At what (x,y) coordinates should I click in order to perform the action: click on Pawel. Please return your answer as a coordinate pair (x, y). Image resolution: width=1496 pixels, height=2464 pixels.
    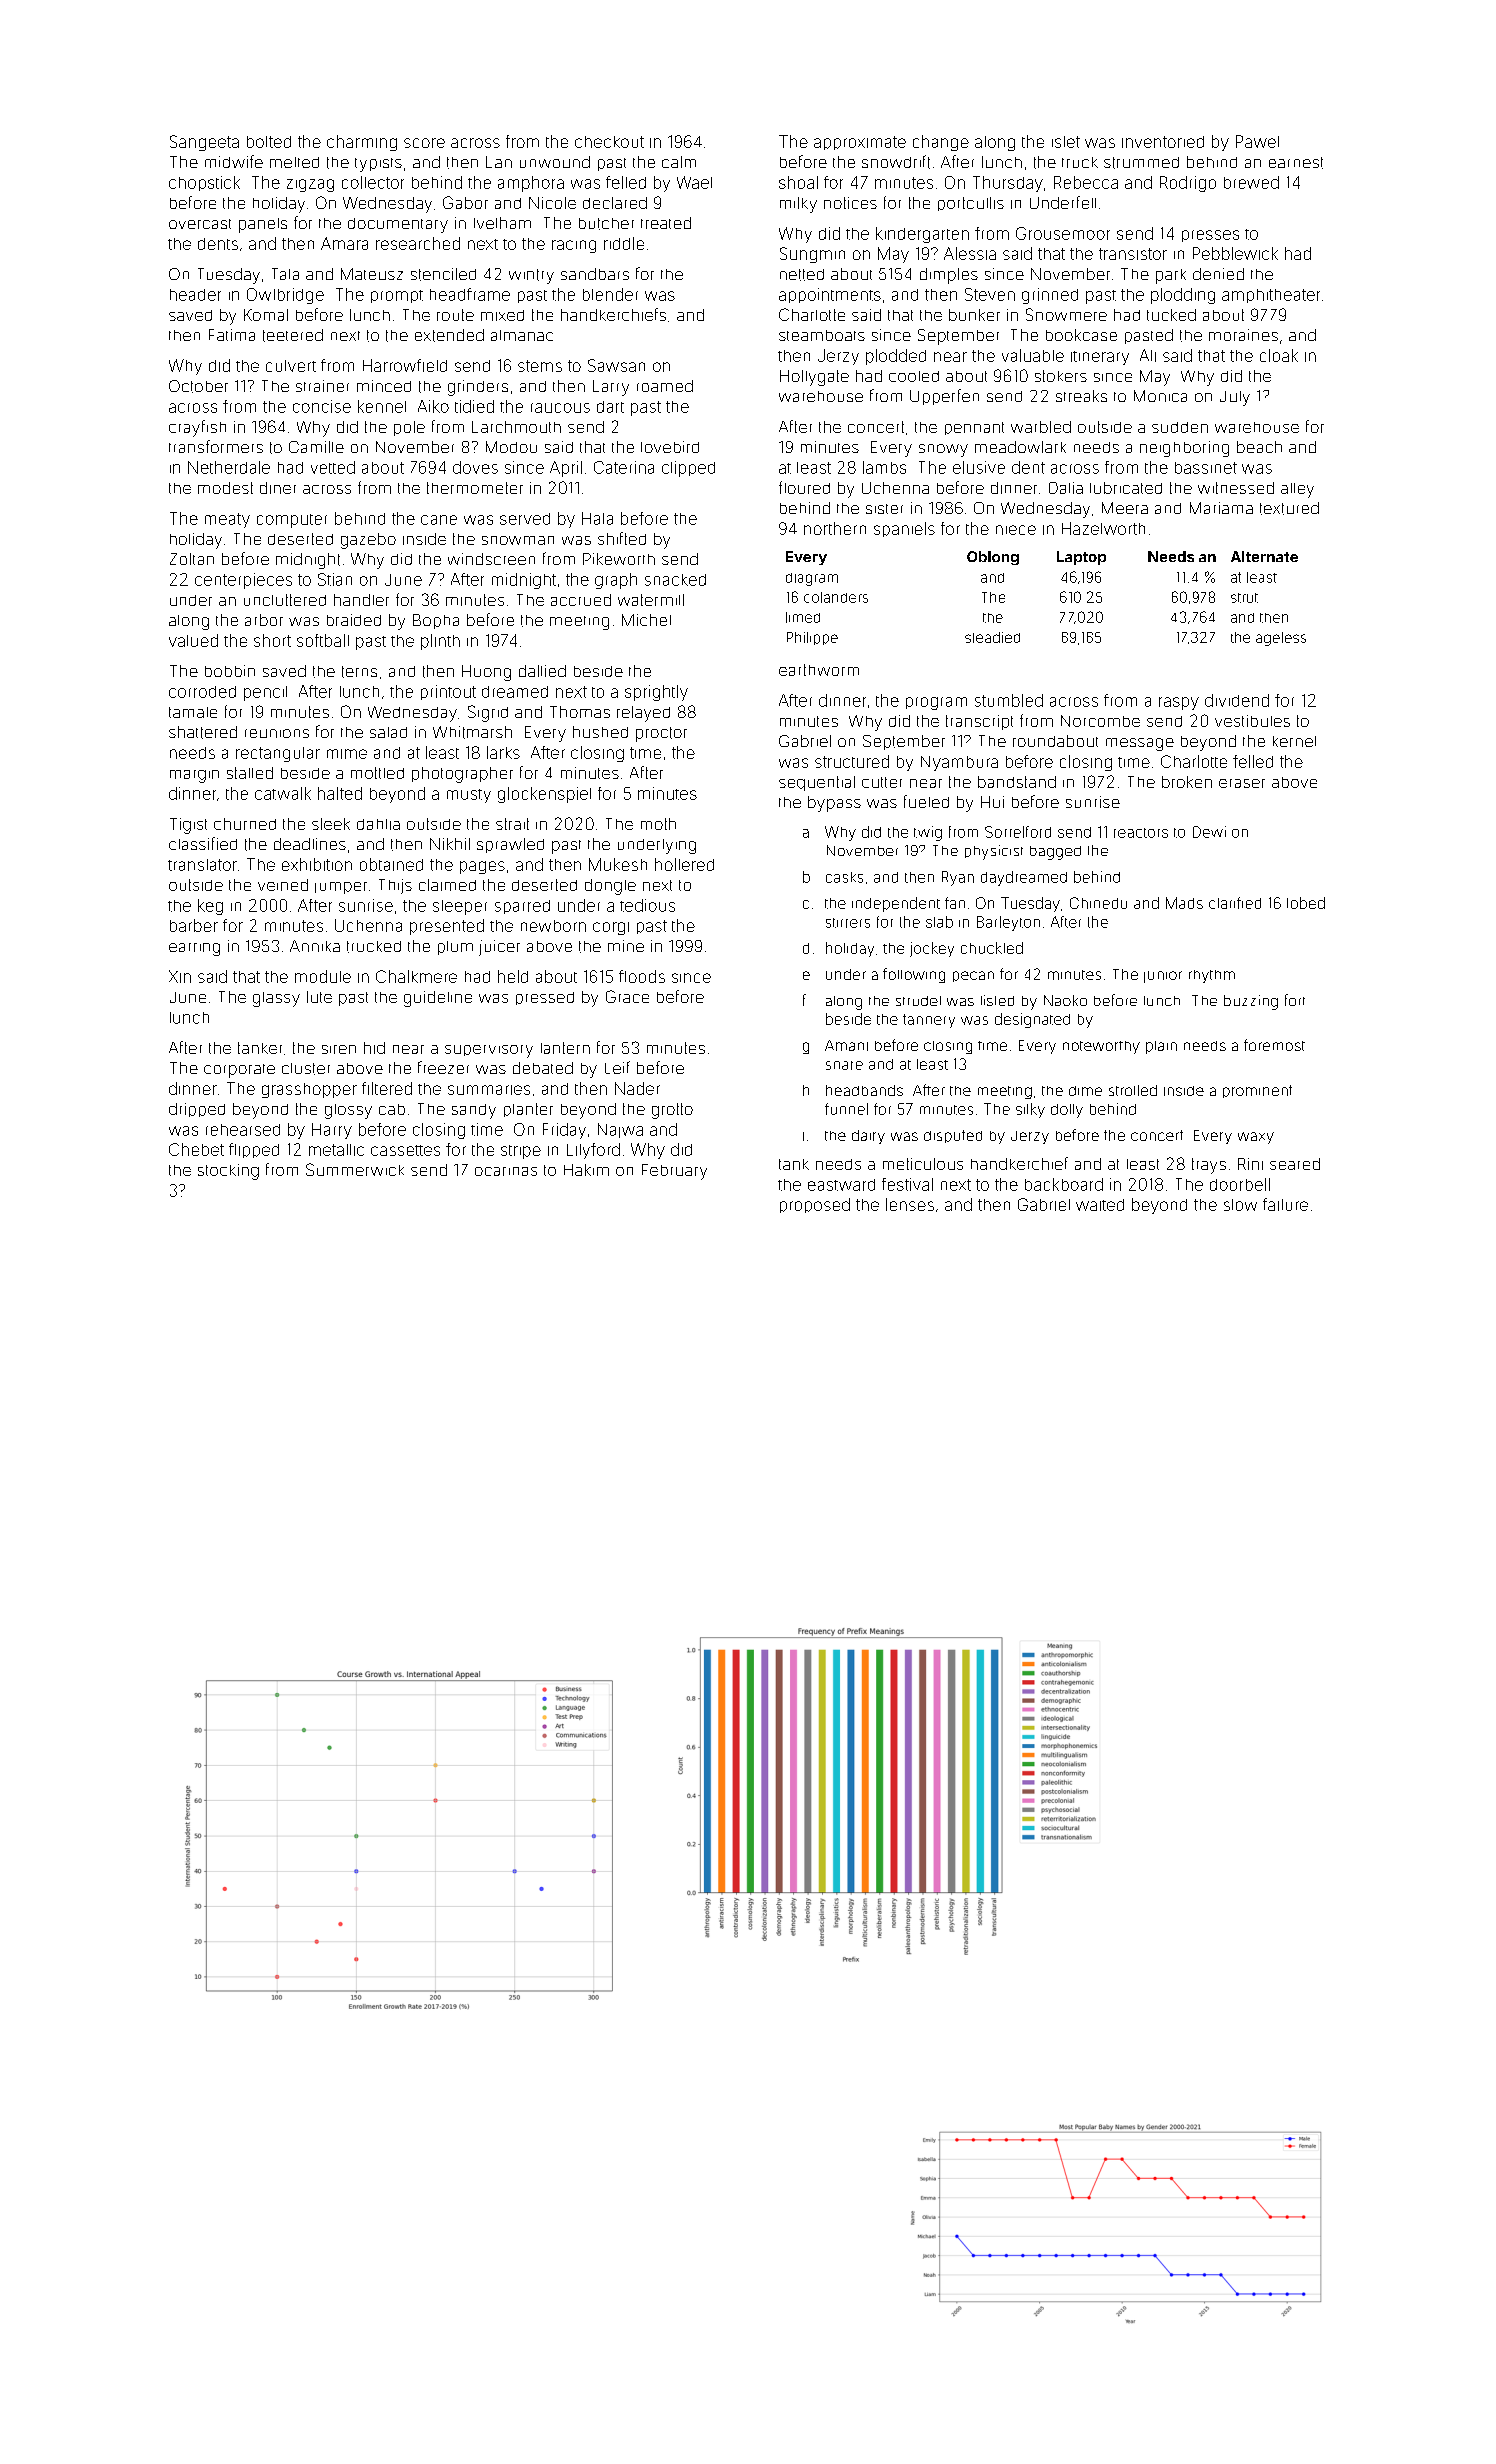
    Looking at the image, I should click on (1257, 141).
